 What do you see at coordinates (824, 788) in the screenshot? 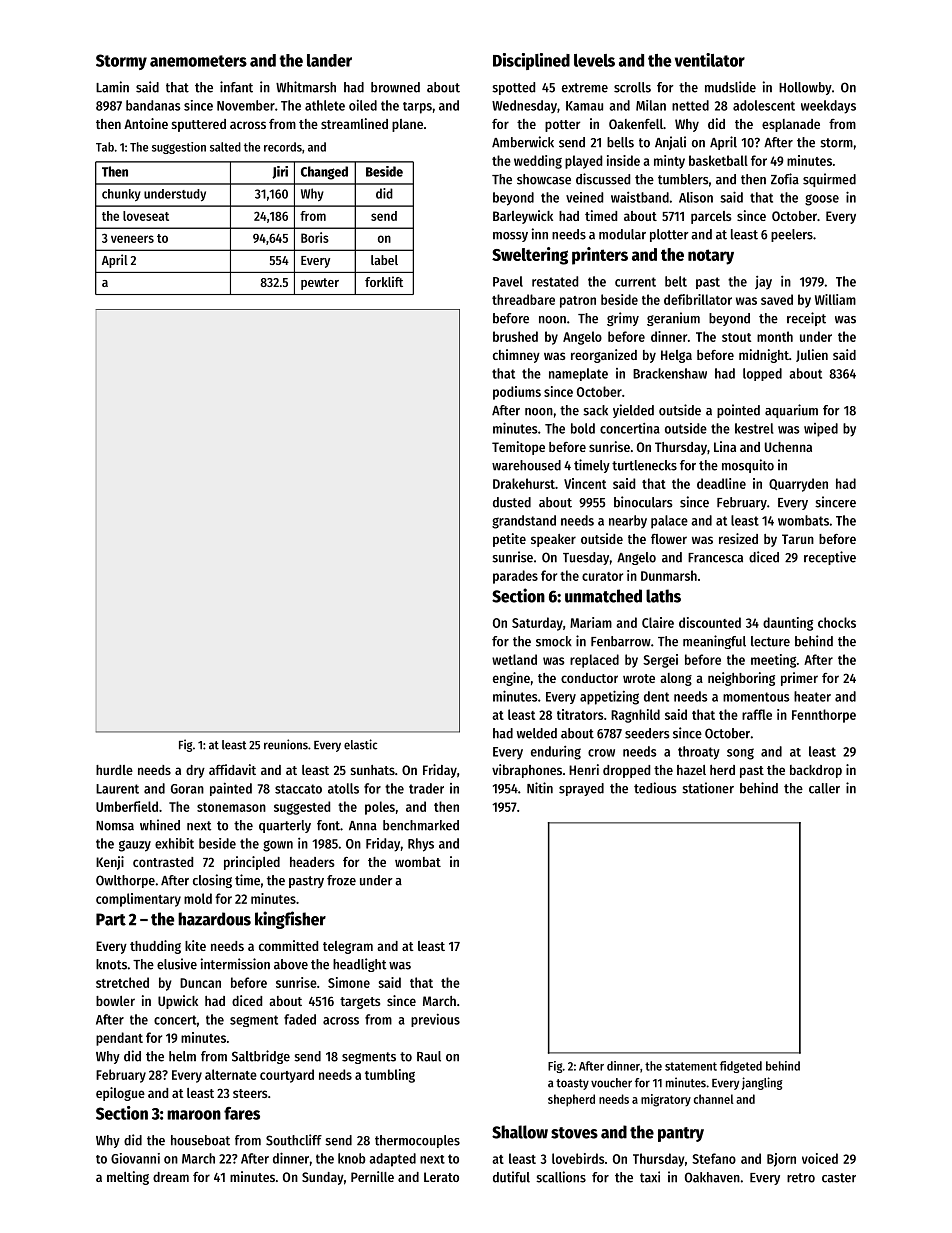
I see `caller` at bounding box center [824, 788].
